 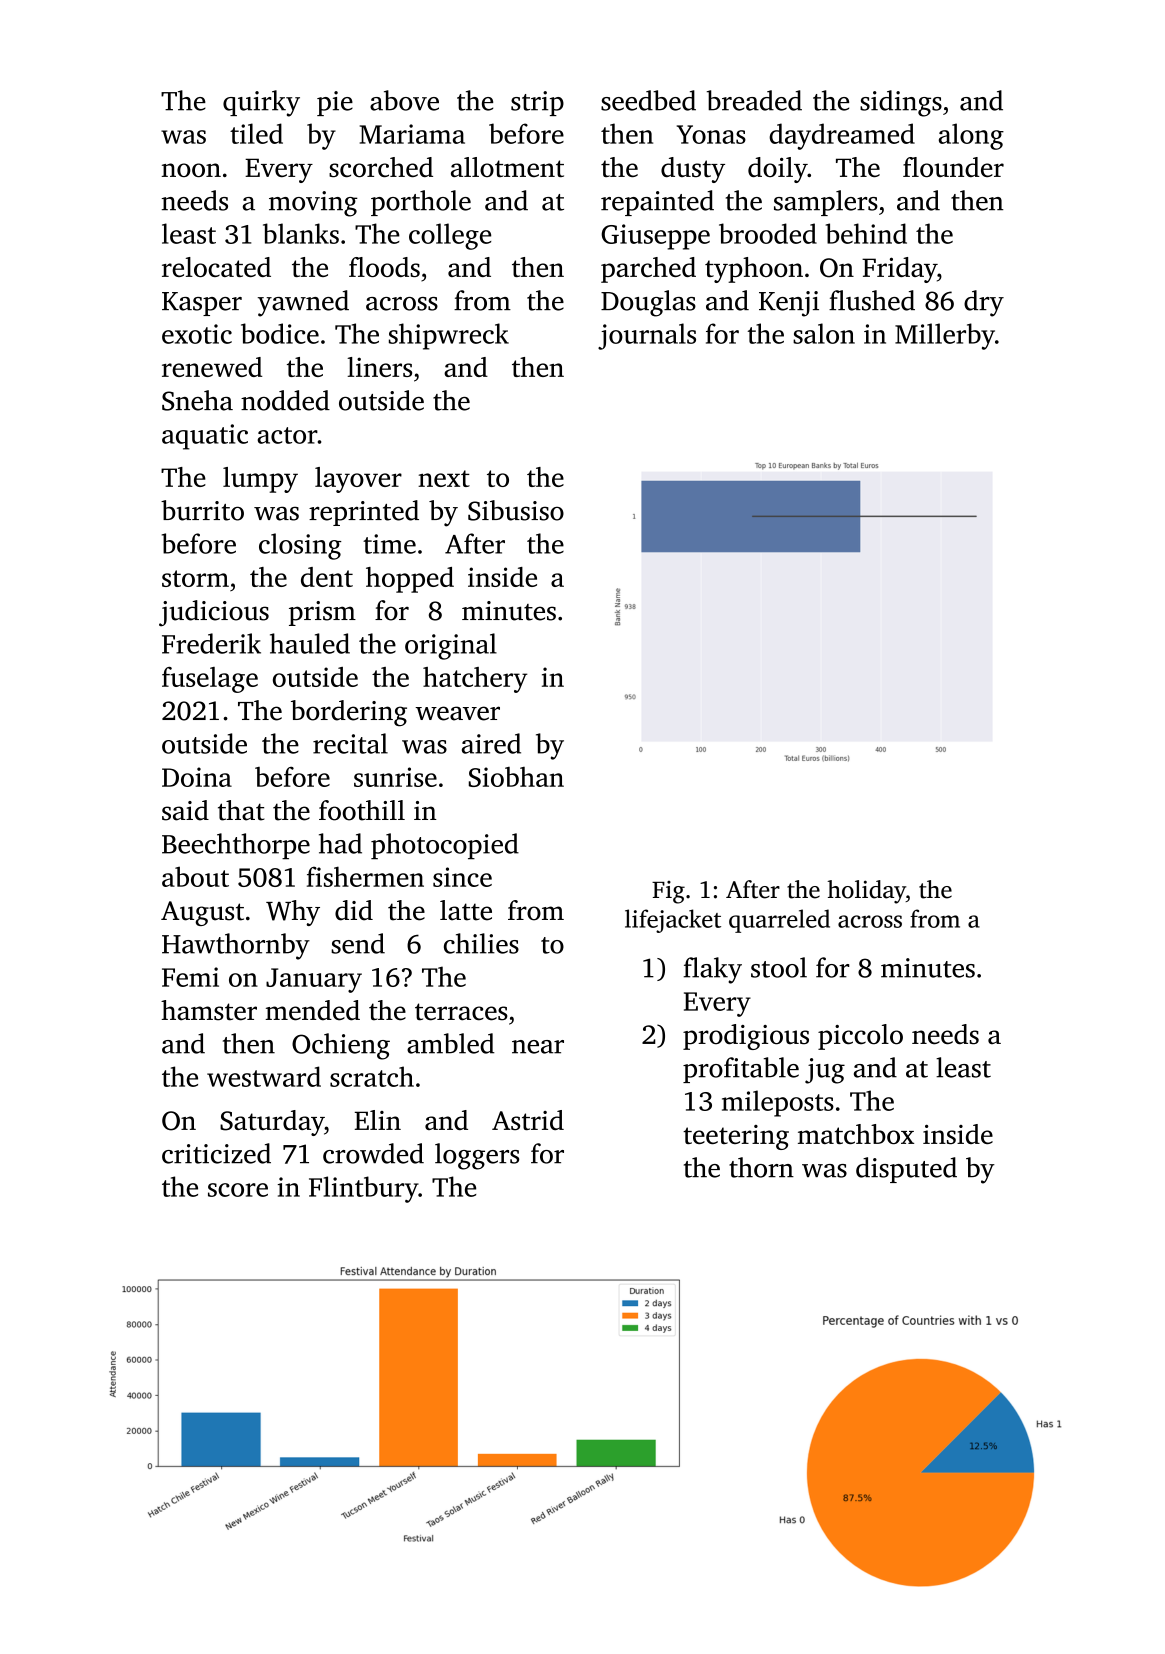 I want to click on closing, so click(x=300, y=546).
